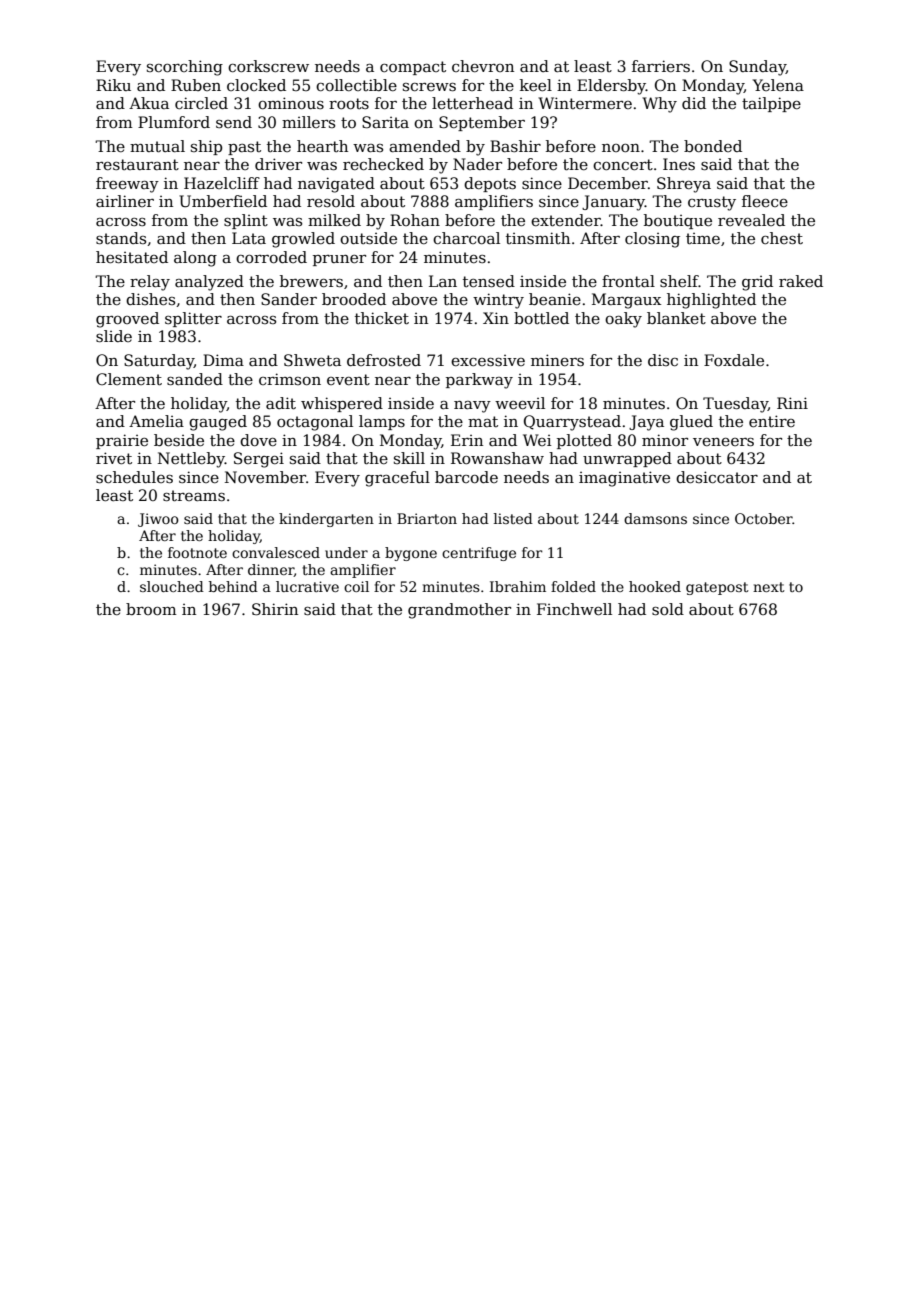 The height and width of the page is (1308, 924). I want to click on November, so click(265, 477).
